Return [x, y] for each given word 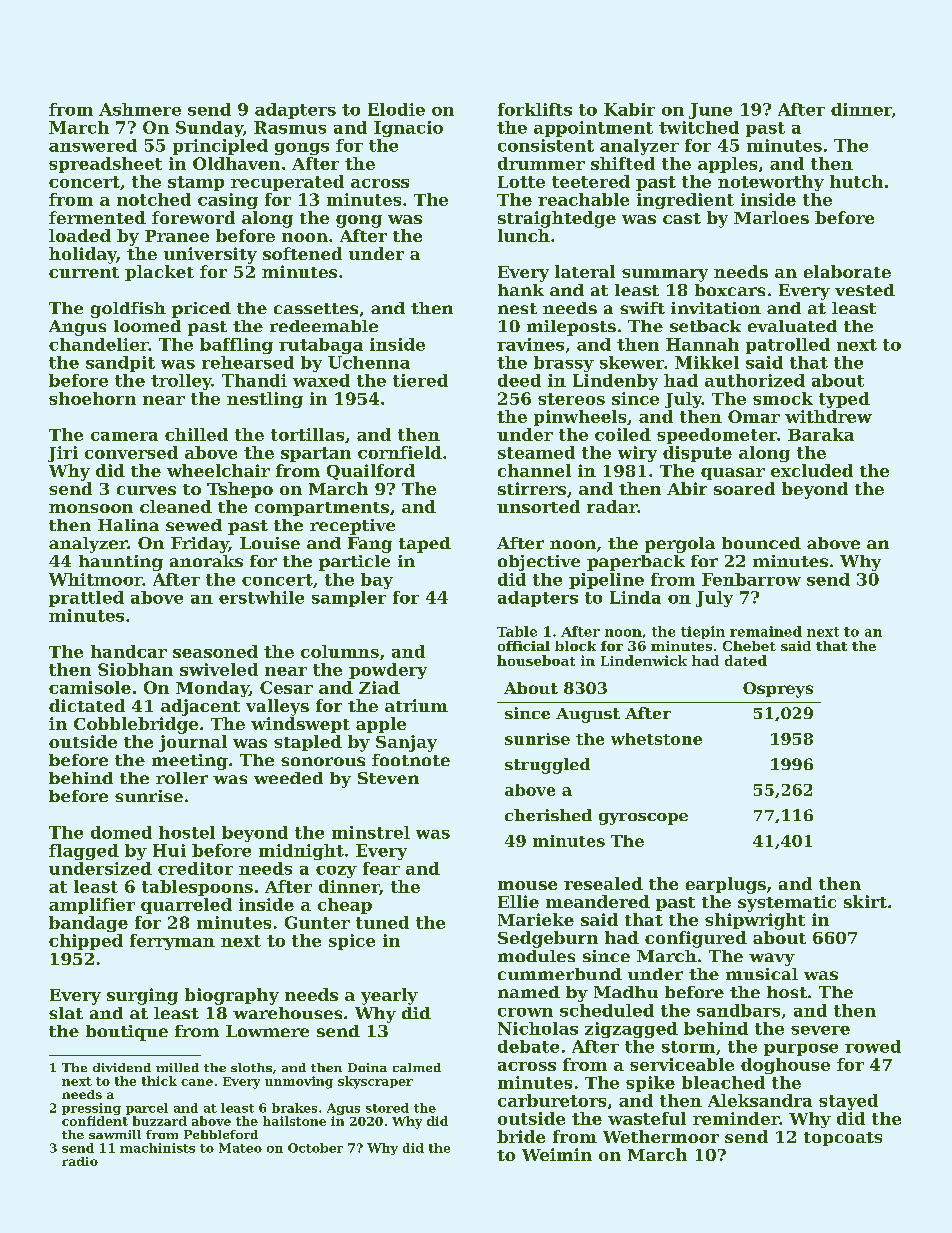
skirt [865, 901]
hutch [856, 181]
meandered [598, 901]
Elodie [396, 109]
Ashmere [140, 109]
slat [66, 1013]
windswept [300, 725]
